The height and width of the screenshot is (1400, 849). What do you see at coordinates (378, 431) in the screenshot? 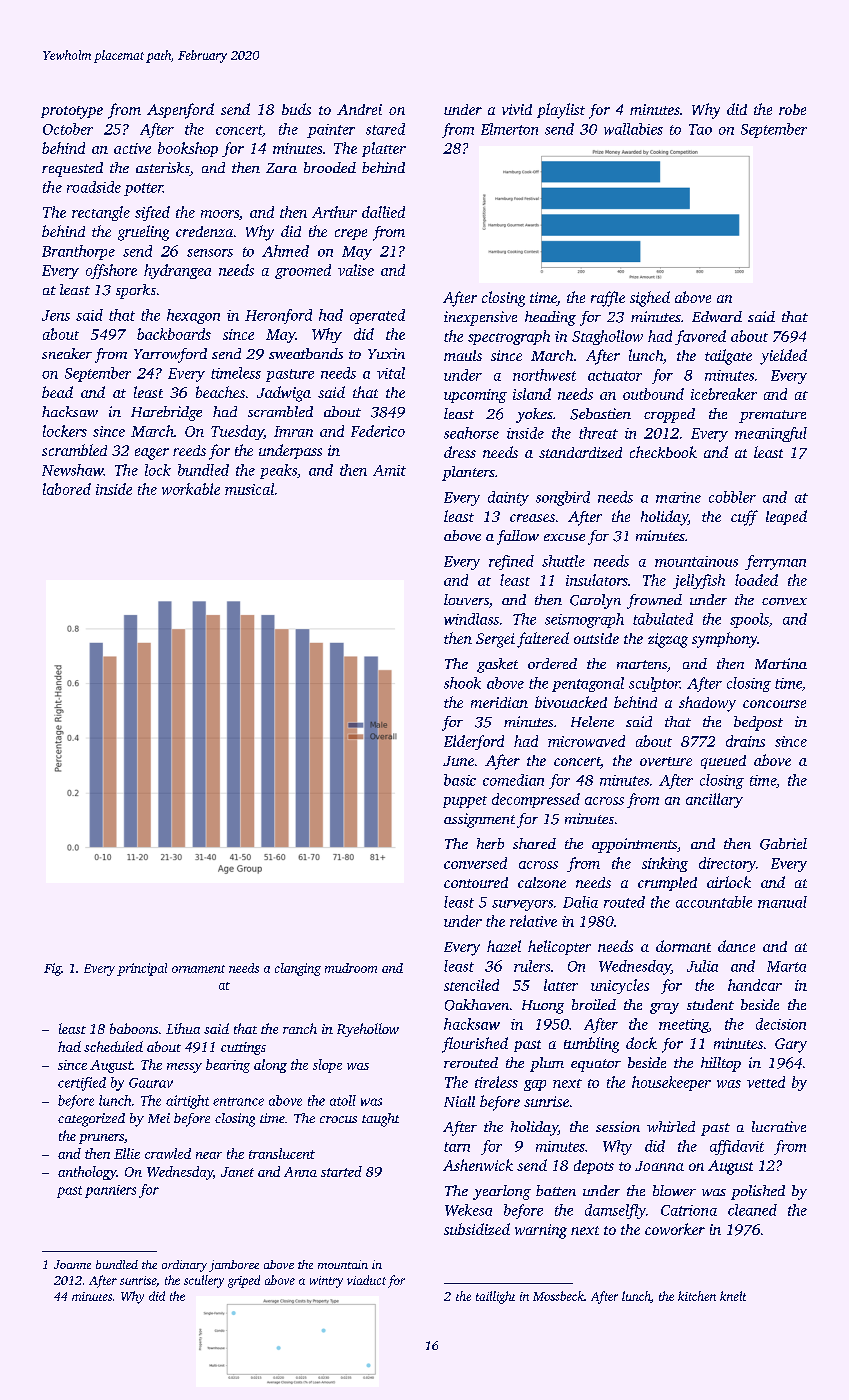
I see `Federico` at bounding box center [378, 431].
